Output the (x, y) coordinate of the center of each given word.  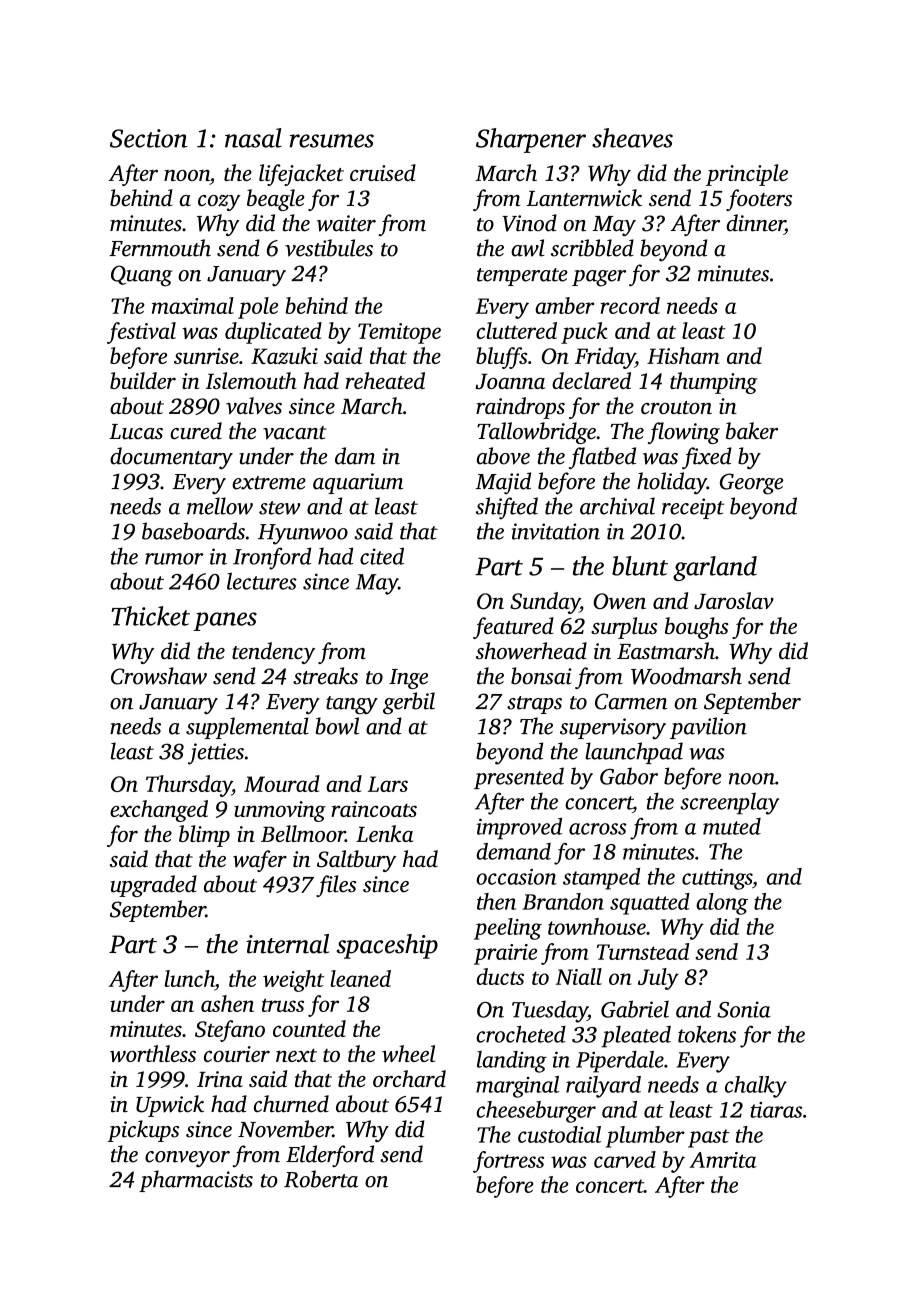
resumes (331, 141)
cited (382, 556)
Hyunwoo (303, 534)
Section (149, 138)
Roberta (321, 1179)
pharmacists (196, 1181)
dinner (755, 224)
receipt (693, 508)
